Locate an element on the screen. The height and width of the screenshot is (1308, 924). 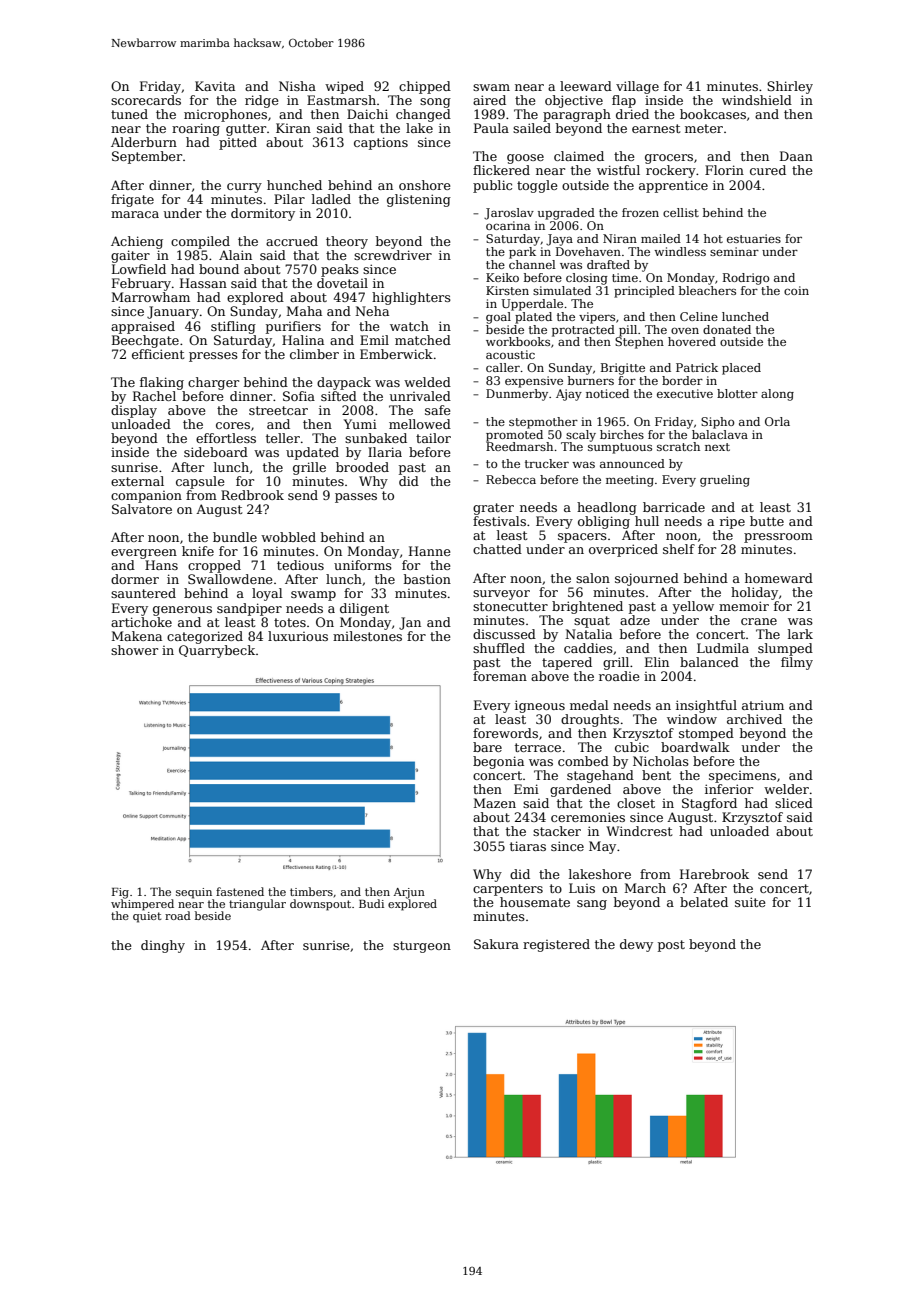
purifiers is located at coordinates (293, 327).
